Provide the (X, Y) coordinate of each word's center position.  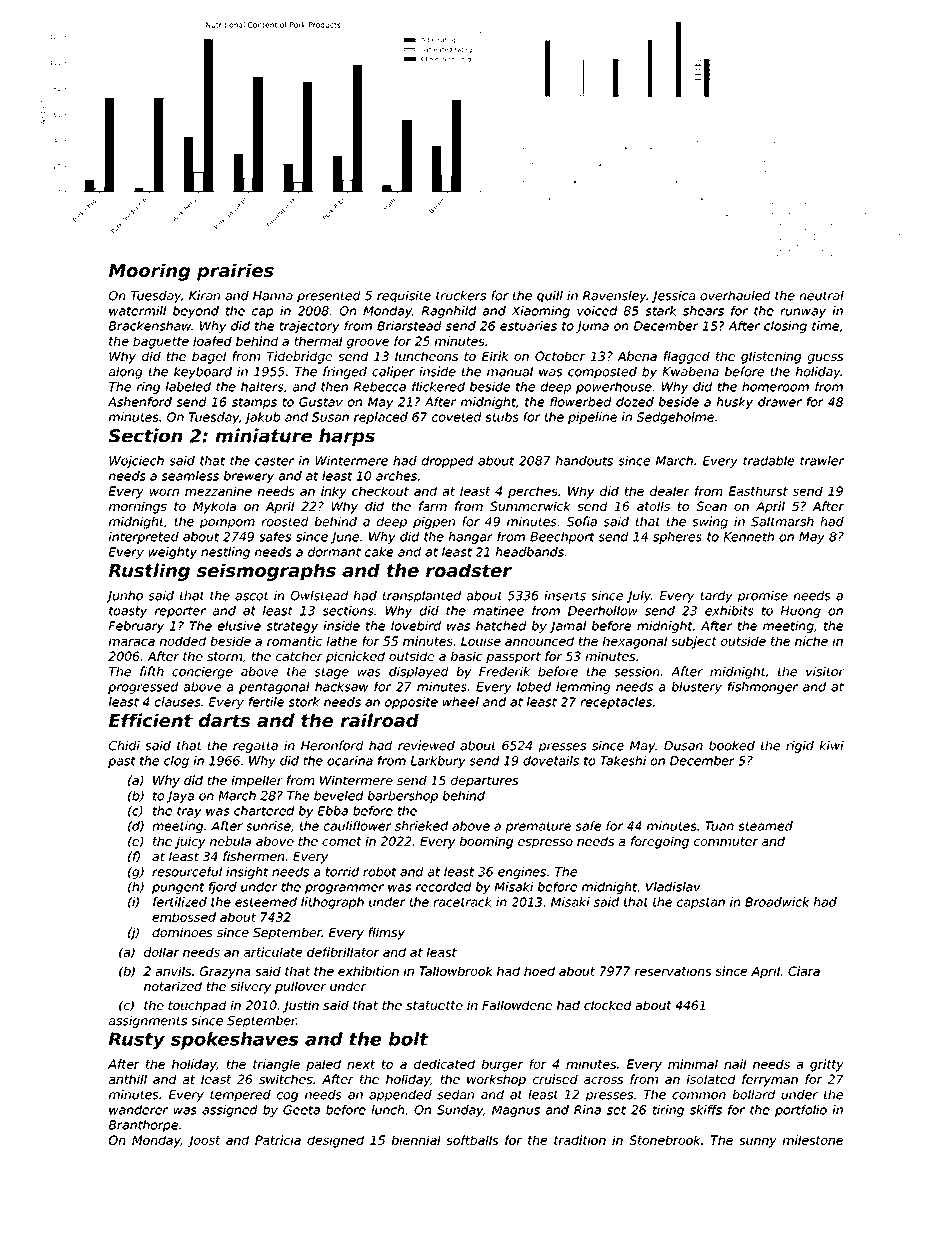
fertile (266, 702)
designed (335, 1141)
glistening (771, 357)
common (699, 1096)
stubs (502, 417)
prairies (235, 272)
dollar (161, 952)
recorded (444, 887)
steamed (765, 826)
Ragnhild (449, 312)
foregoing (660, 842)
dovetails (551, 761)
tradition (580, 1140)
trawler (822, 461)
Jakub (262, 418)
